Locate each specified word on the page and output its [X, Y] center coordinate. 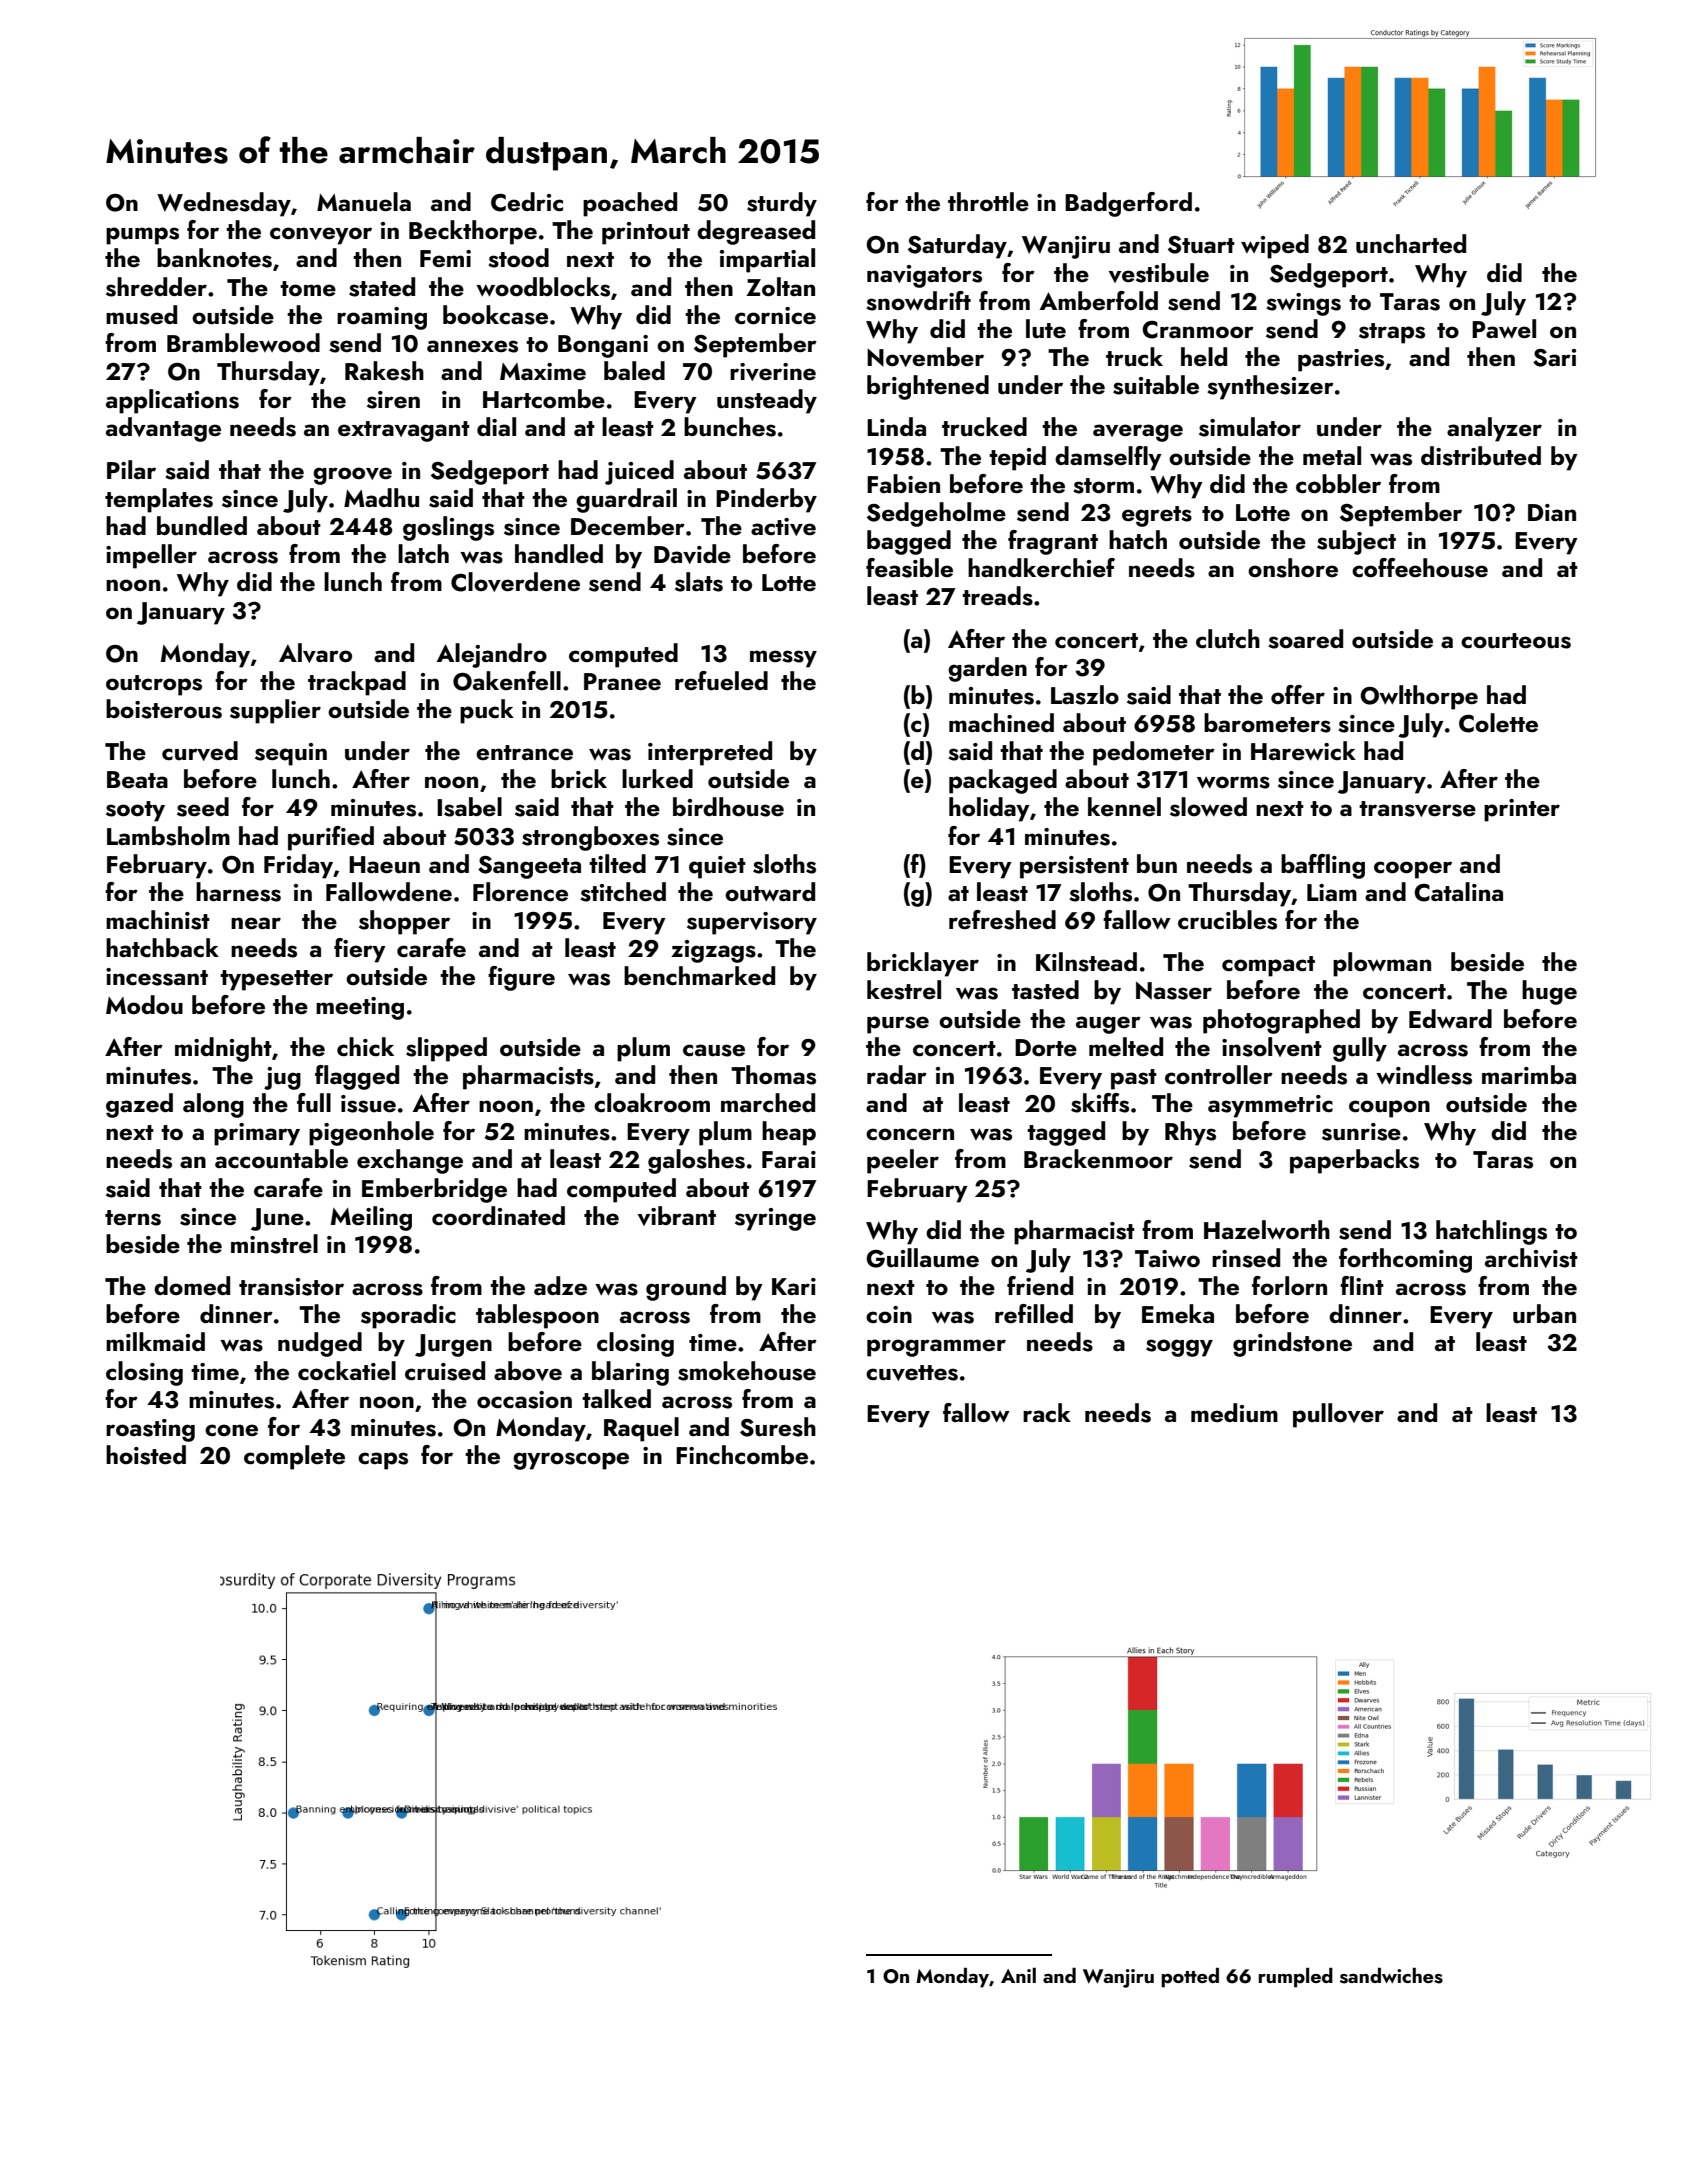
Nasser [1174, 991]
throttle [988, 201]
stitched [623, 892]
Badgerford [1128, 204]
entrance [524, 752]
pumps [142, 236]
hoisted [146, 1455]
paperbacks [1354, 1161]
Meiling [371, 1218]
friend [1040, 1285]
